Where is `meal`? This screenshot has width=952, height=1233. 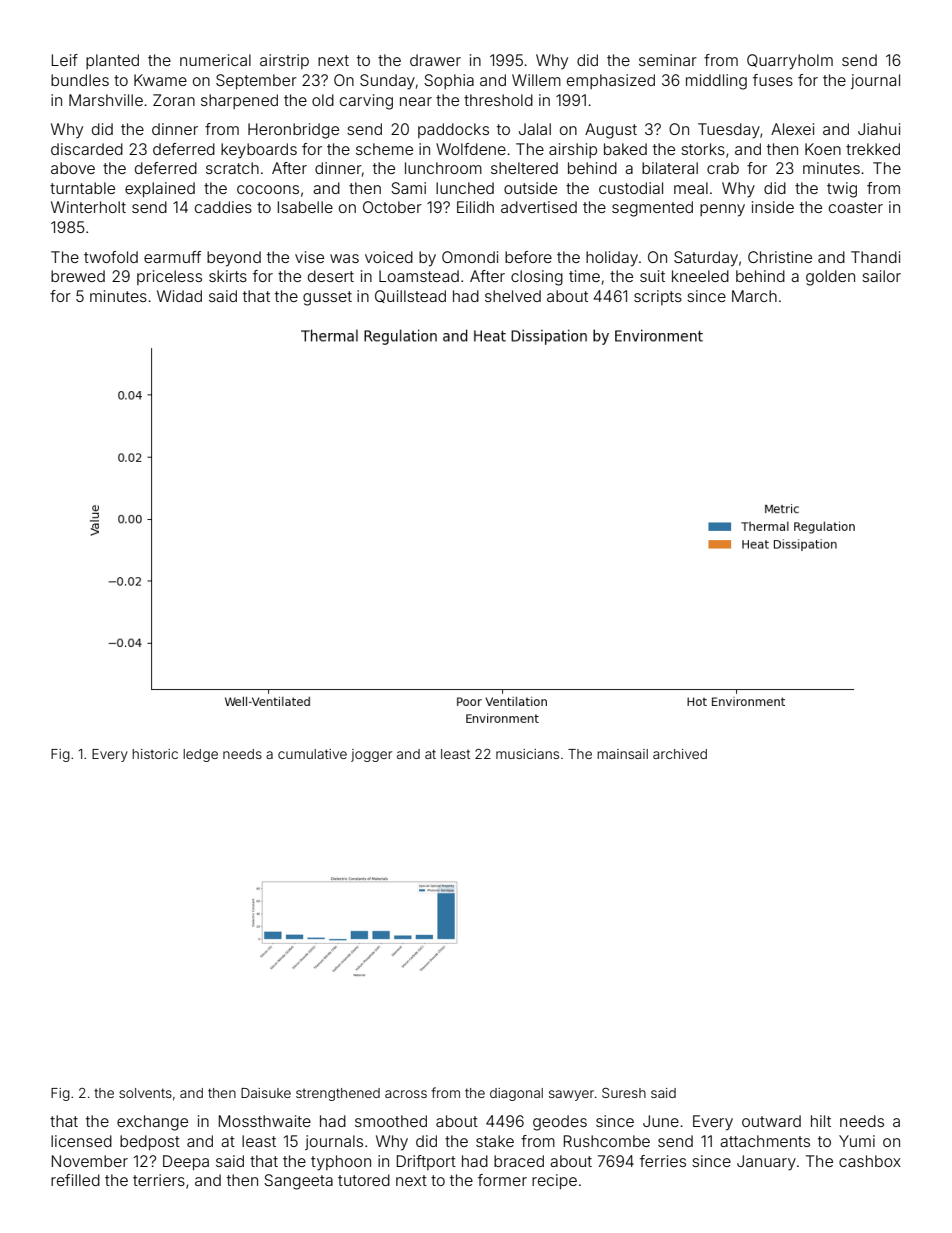 meal is located at coordinates (691, 188).
